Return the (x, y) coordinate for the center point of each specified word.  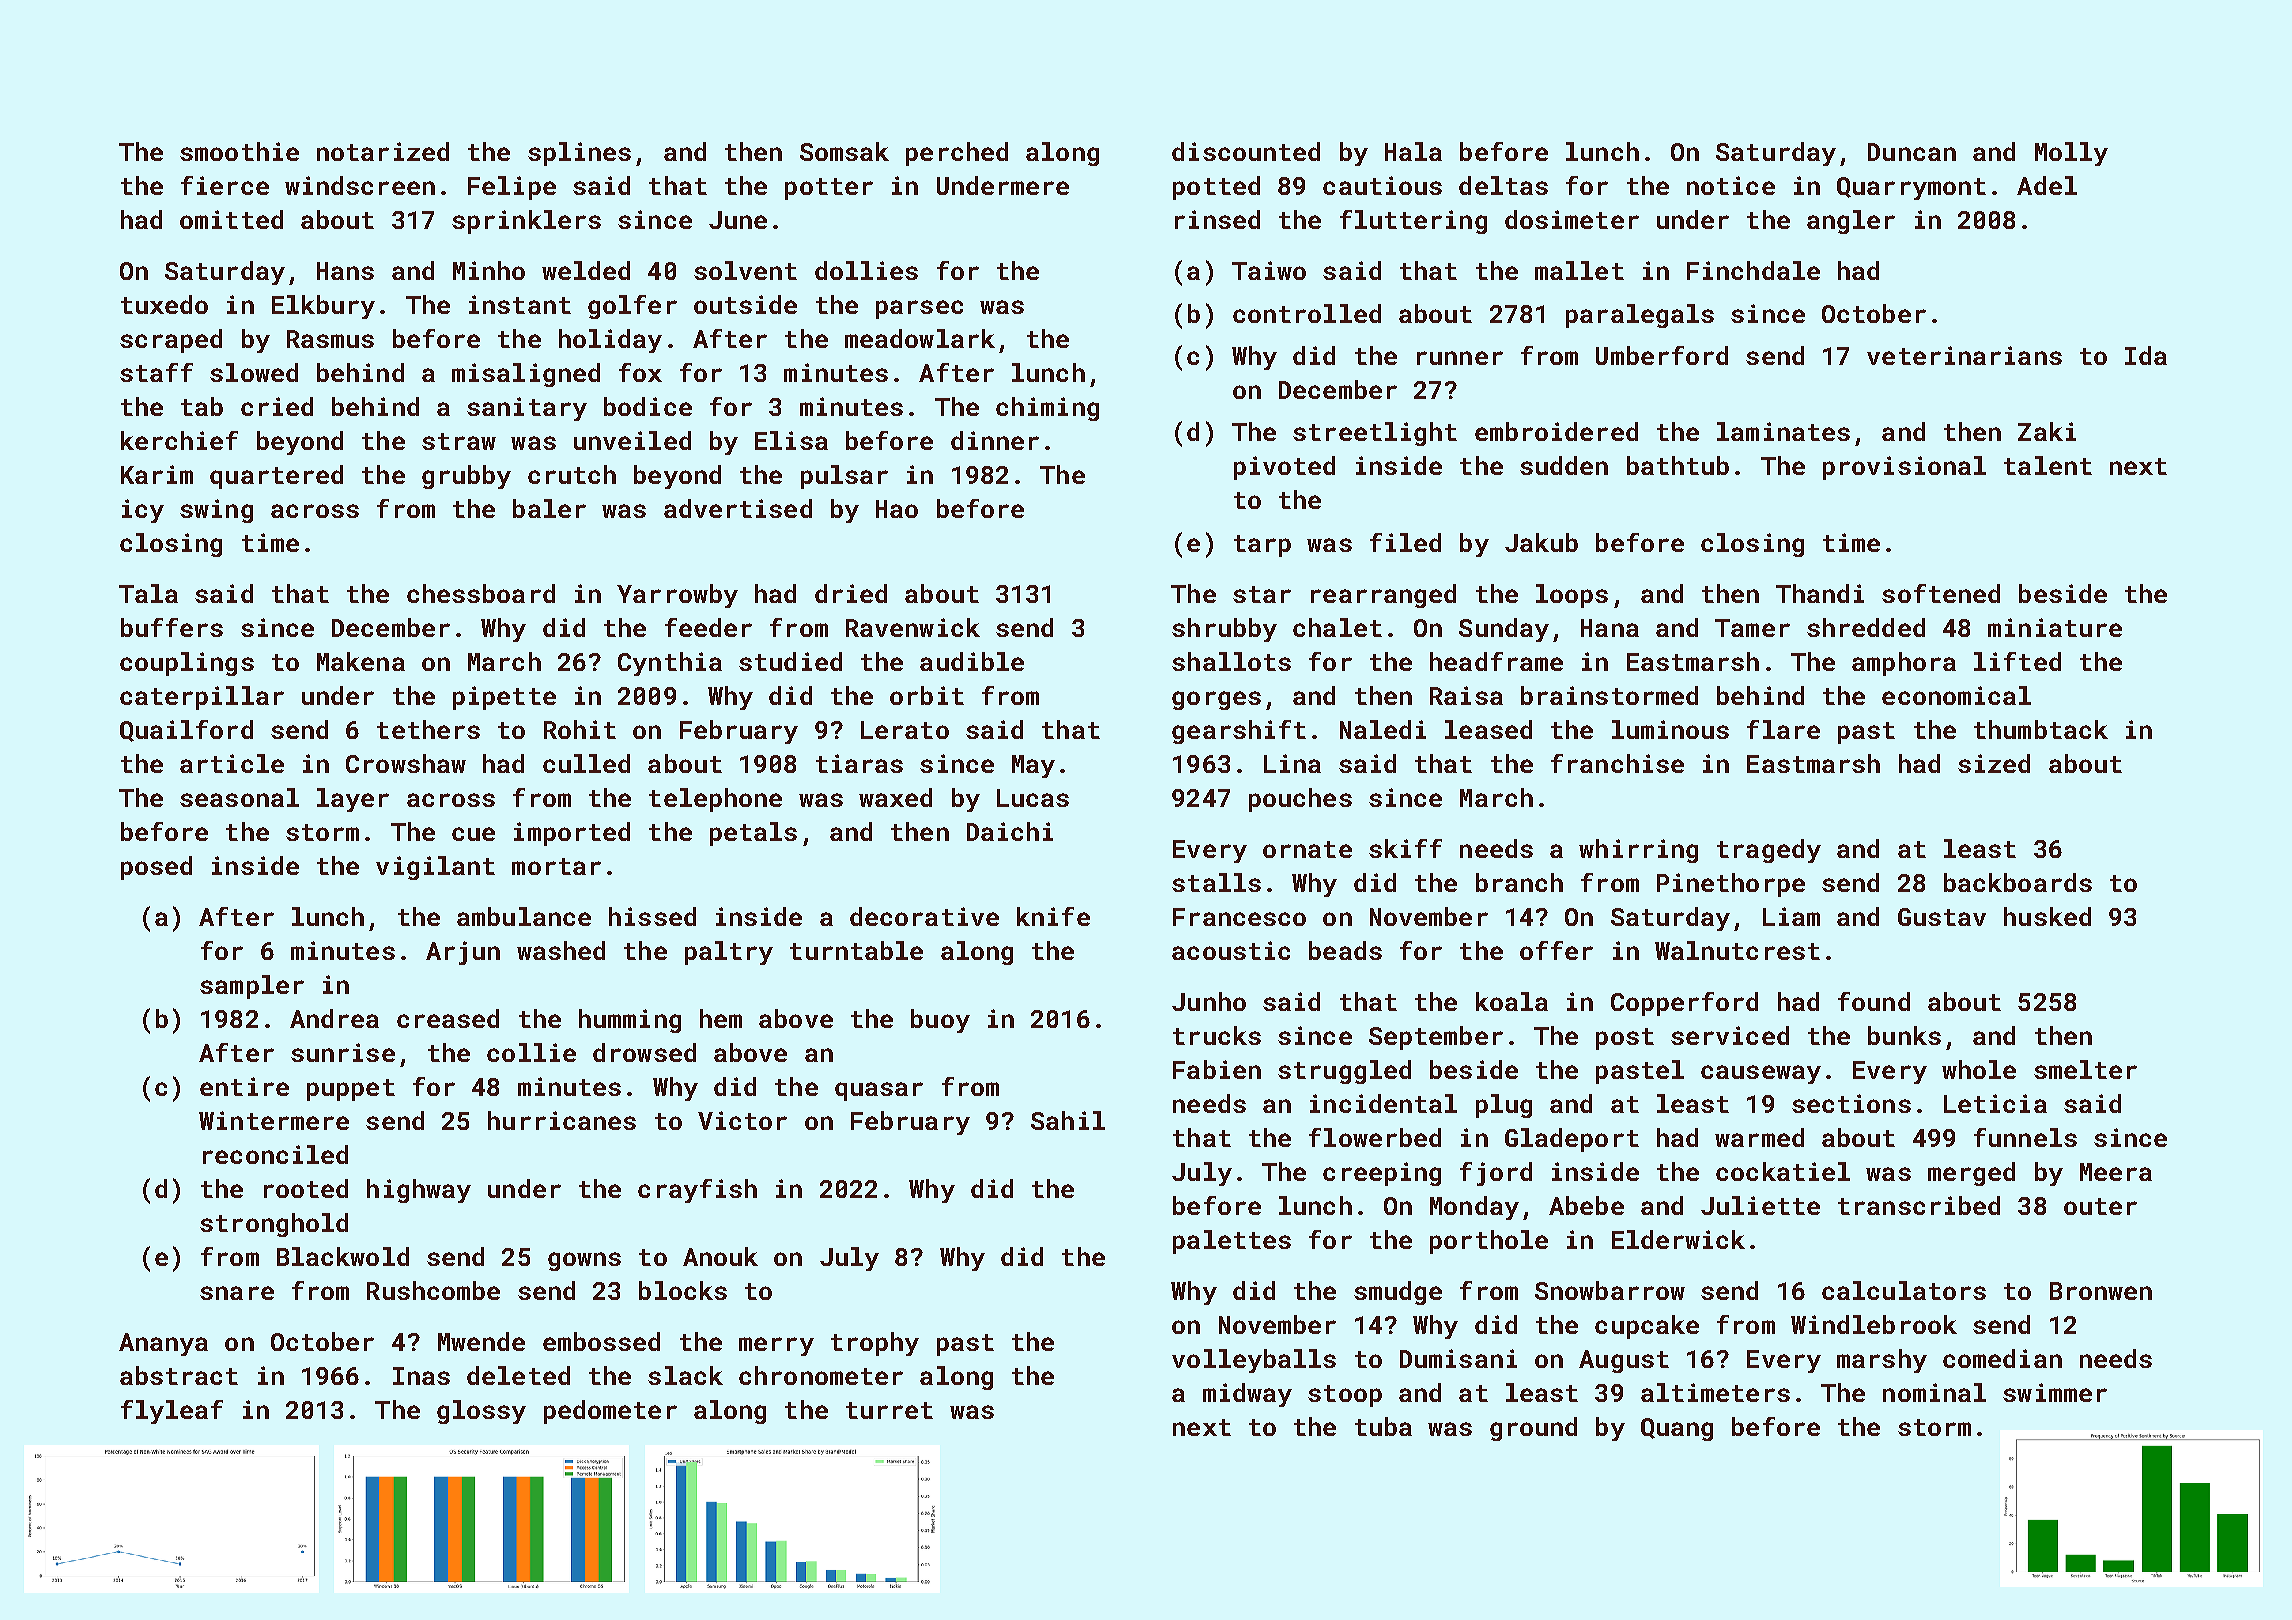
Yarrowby (677, 596)
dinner (995, 440)
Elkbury (323, 307)
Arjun (463, 953)
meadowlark (920, 338)
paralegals (1640, 316)
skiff (1405, 848)
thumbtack (2041, 729)
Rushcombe (433, 1290)
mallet (1579, 270)
